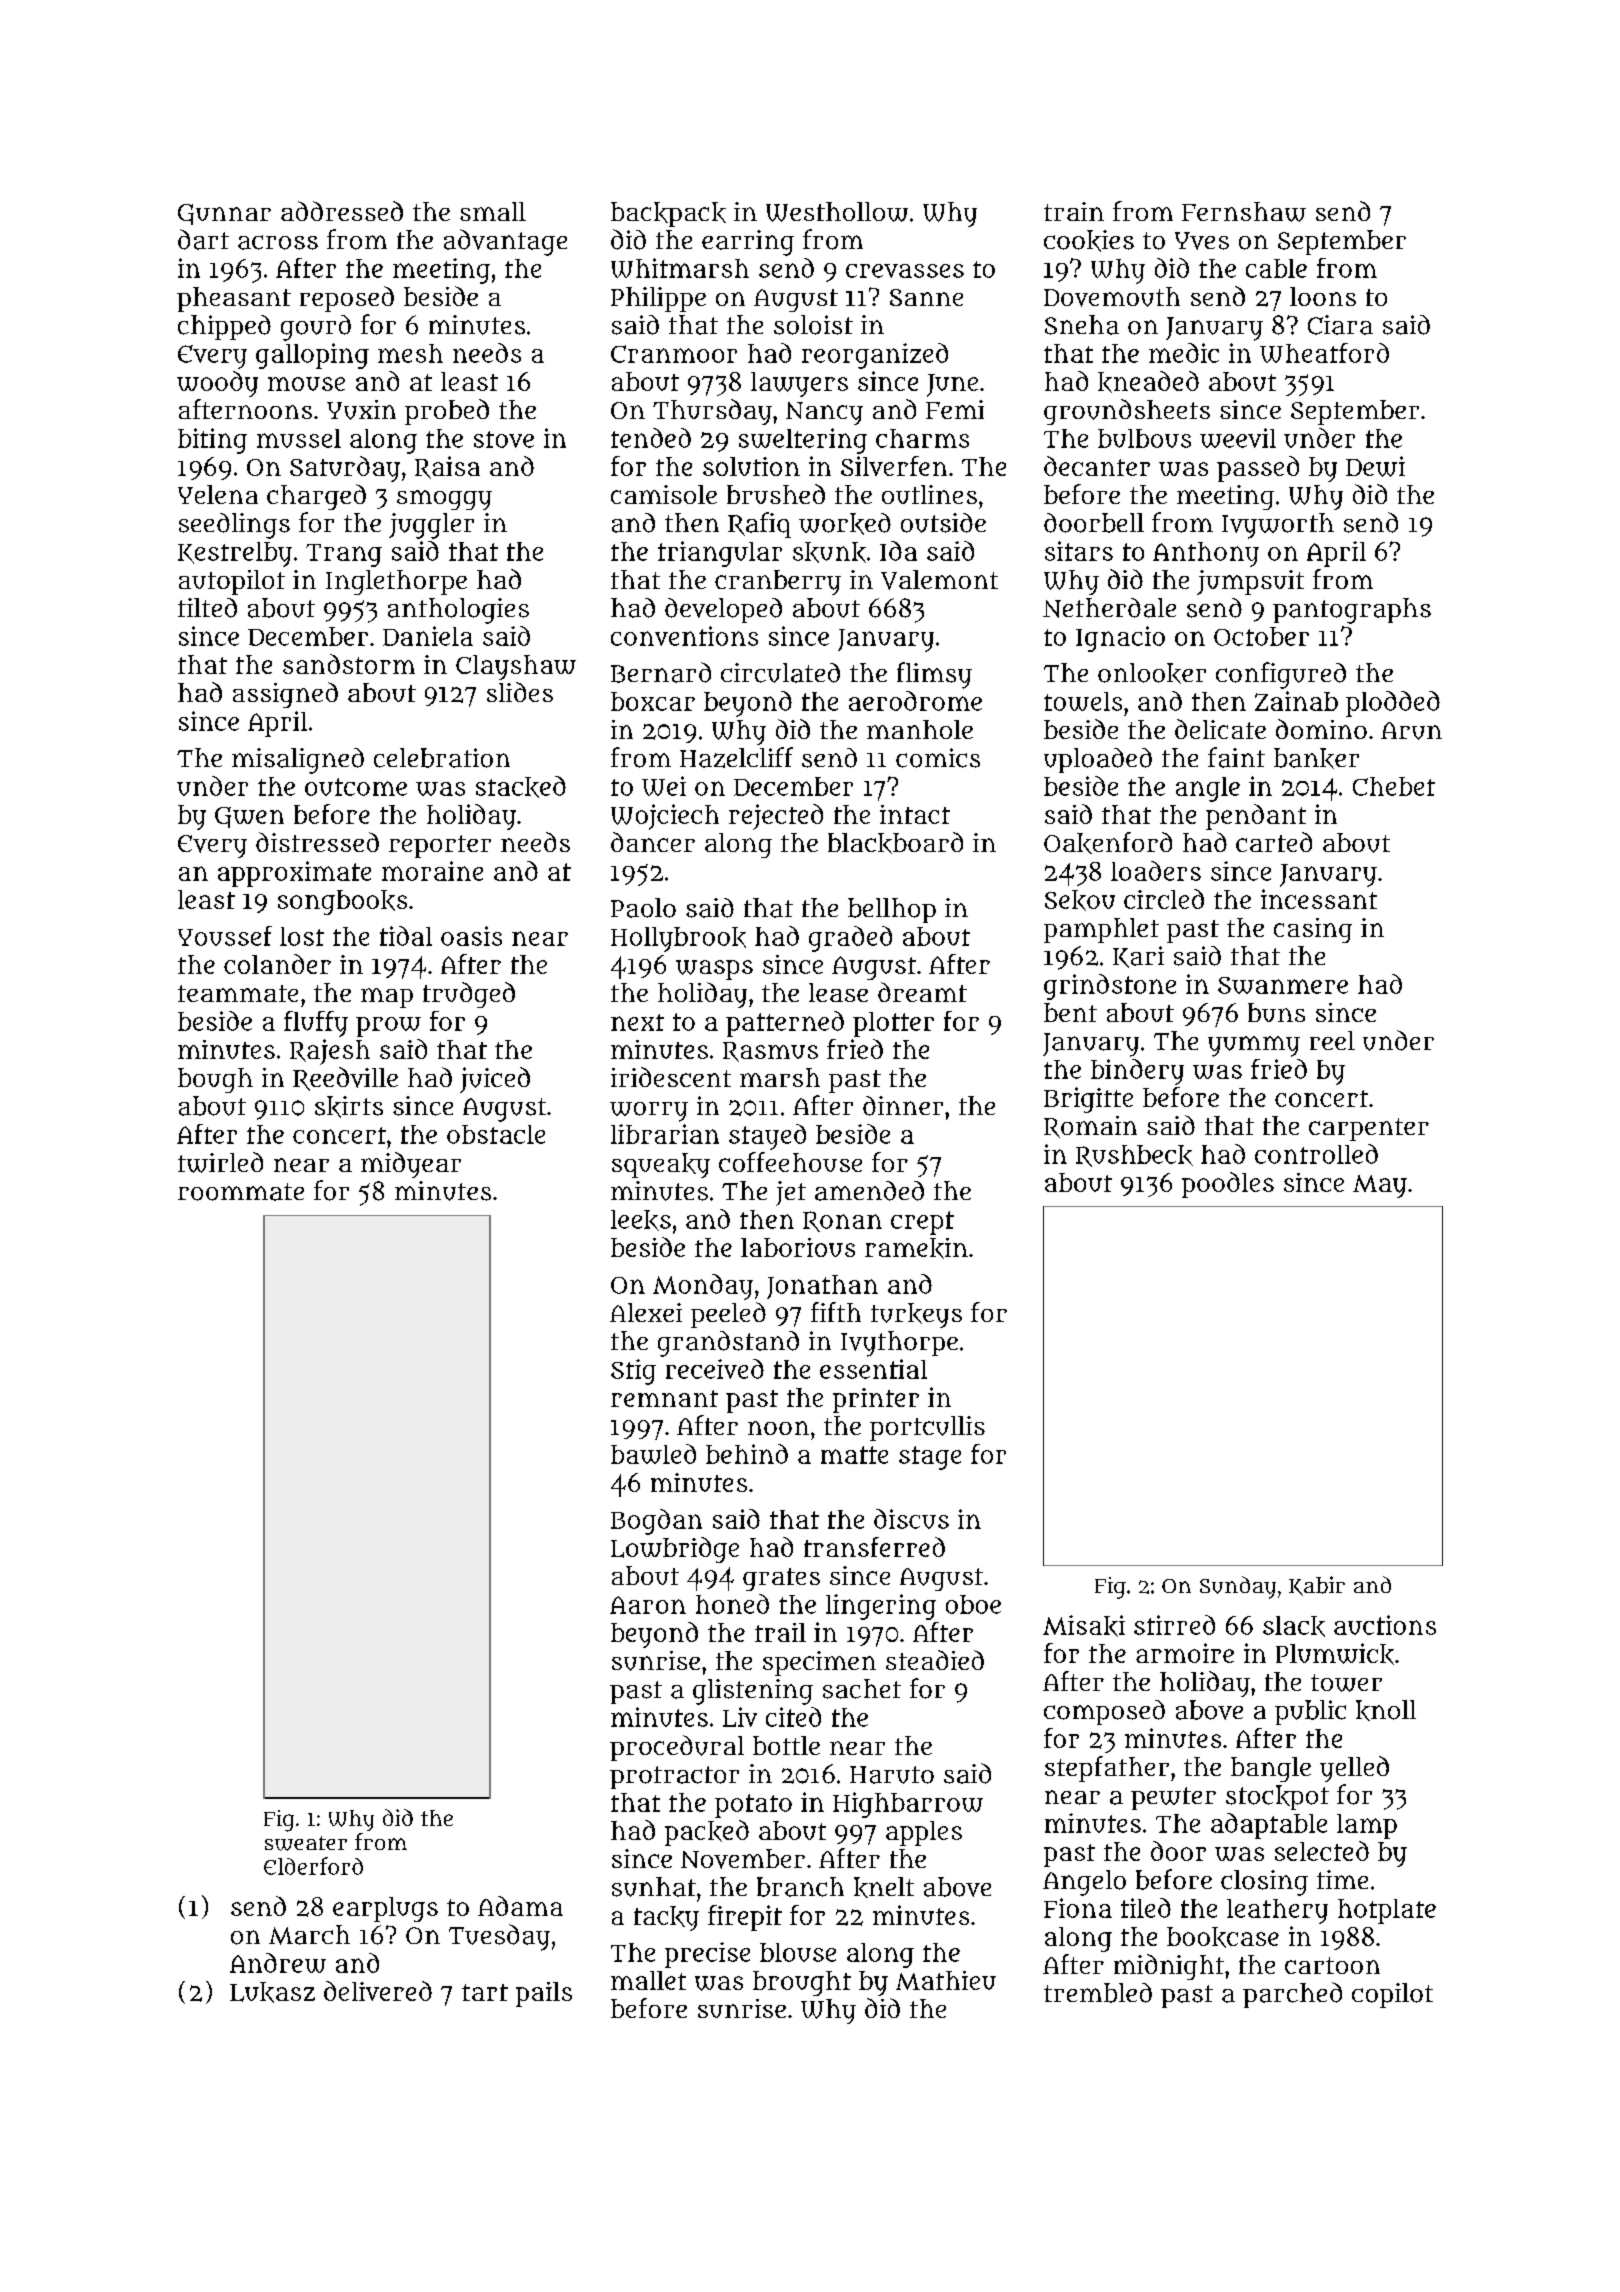 The width and height of the screenshot is (1620, 2292). What do you see at coordinates (306, 1843) in the screenshot?
I see `sweater` at bounding box center [306, 1843].
